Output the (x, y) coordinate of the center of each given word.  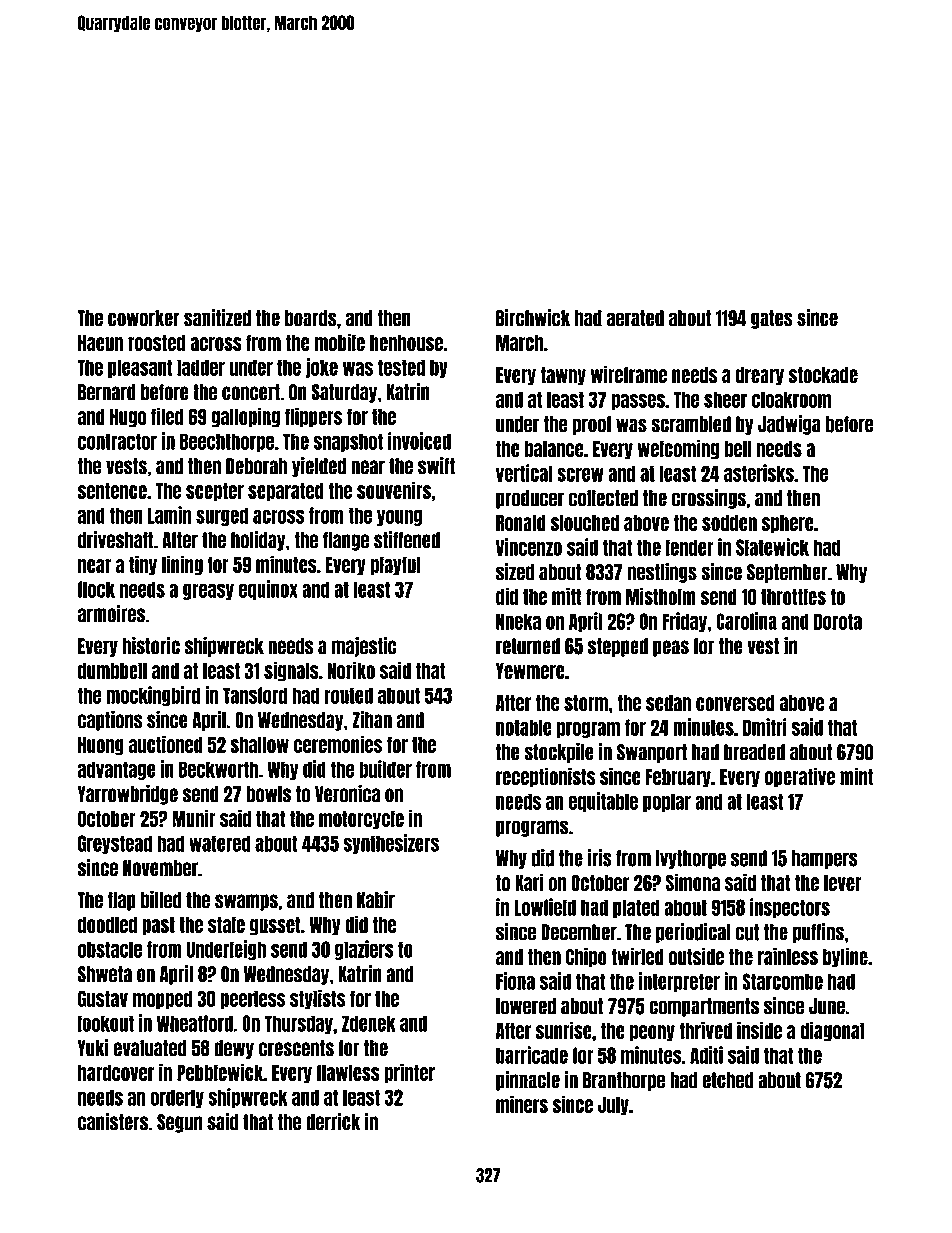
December (579, 932)
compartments (704, 1007)
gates (772, 319)
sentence (112, 491)
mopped (163, 1000)
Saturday (344, 393)
